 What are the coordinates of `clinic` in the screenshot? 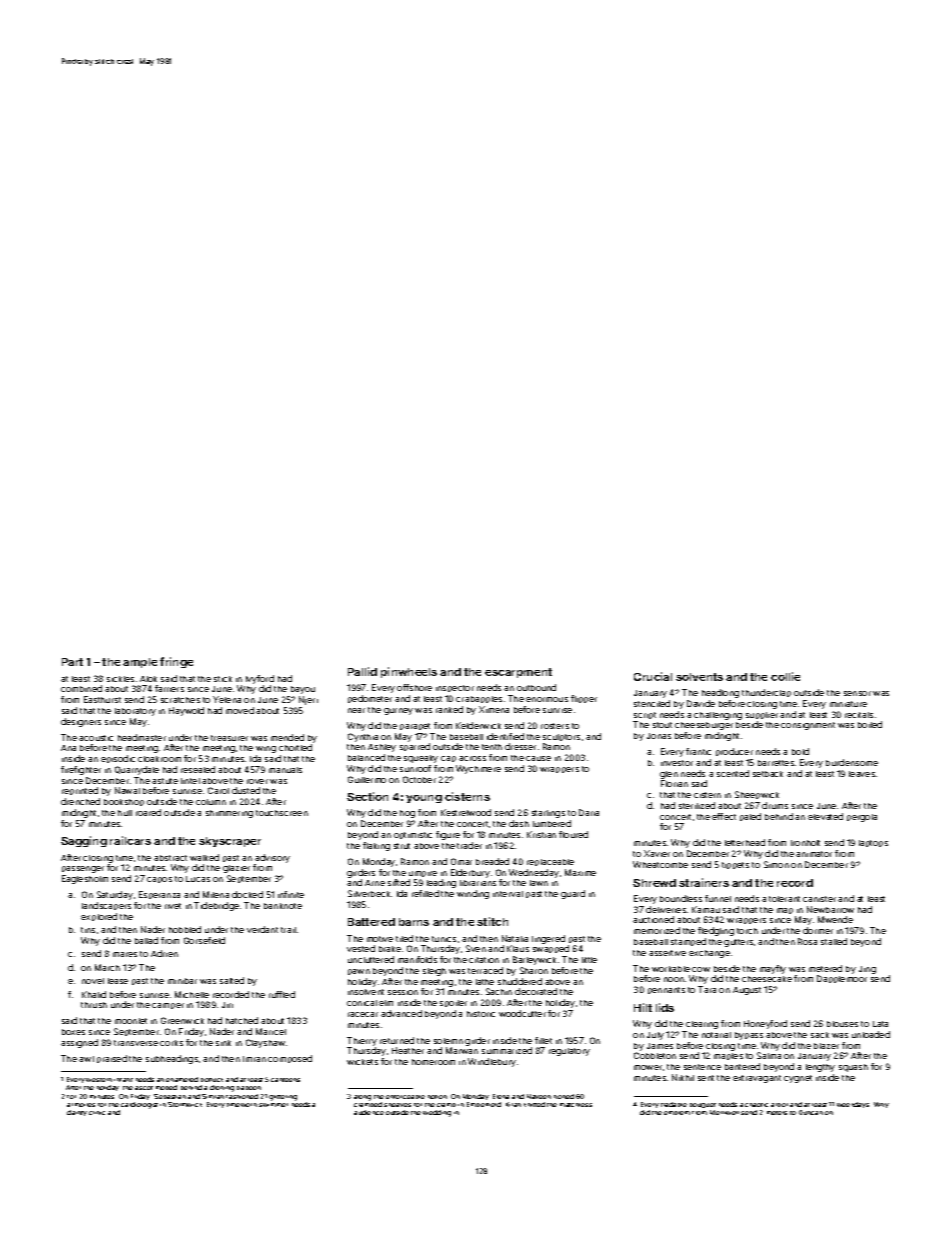 It's located at (97, 1113).
